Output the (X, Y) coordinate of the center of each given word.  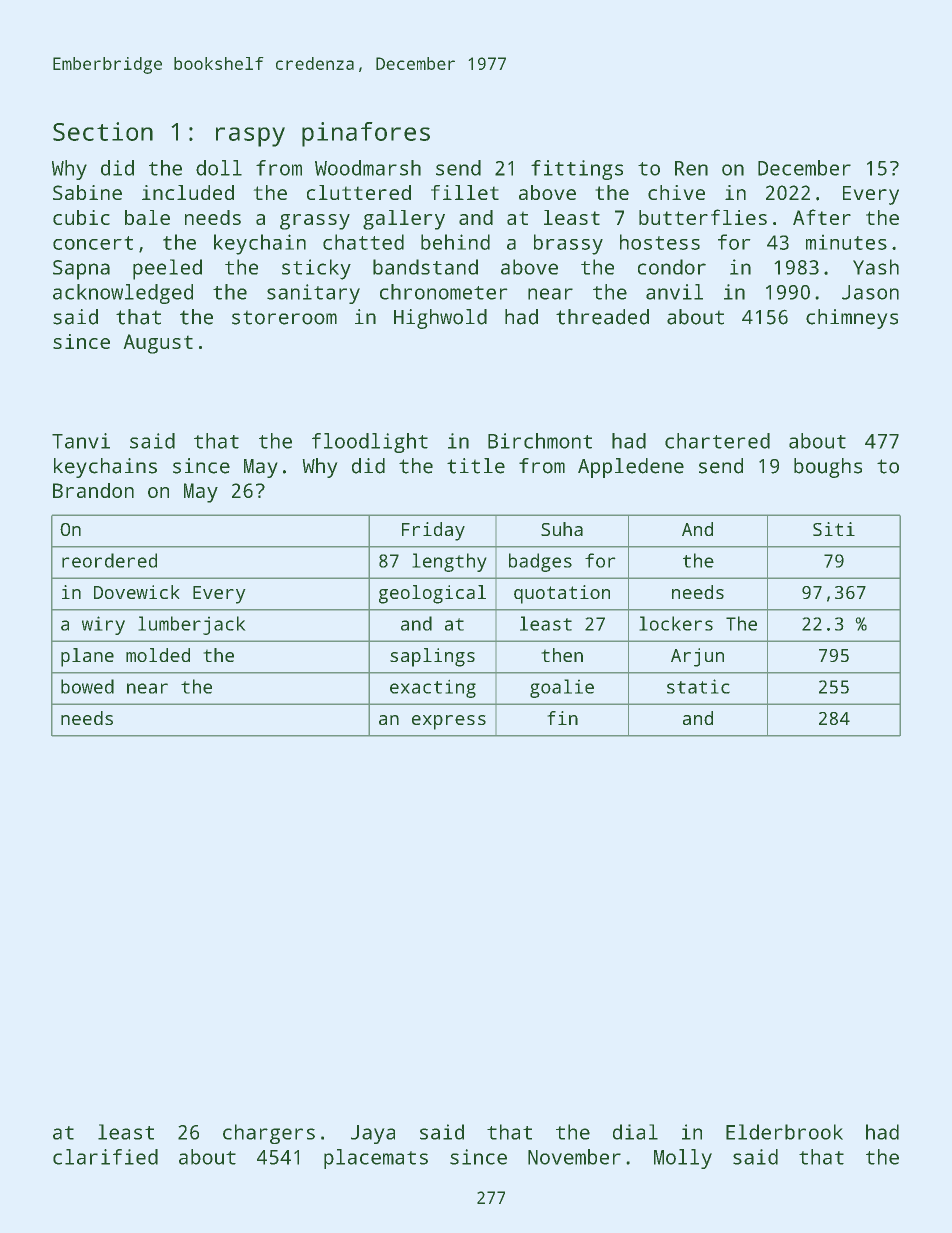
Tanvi (81, 441)
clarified (105, 1157)
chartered (717, 441)
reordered (109, 560)
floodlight (370, 443)
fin (562, 718)
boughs (828, 468)
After (822, 217)
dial (635, 1132)
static (698, 686)
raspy (250, 137)
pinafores (366, 134)
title (476, 466)
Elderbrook (784, 1132)
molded (158, 655)
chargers (269, 1134)
